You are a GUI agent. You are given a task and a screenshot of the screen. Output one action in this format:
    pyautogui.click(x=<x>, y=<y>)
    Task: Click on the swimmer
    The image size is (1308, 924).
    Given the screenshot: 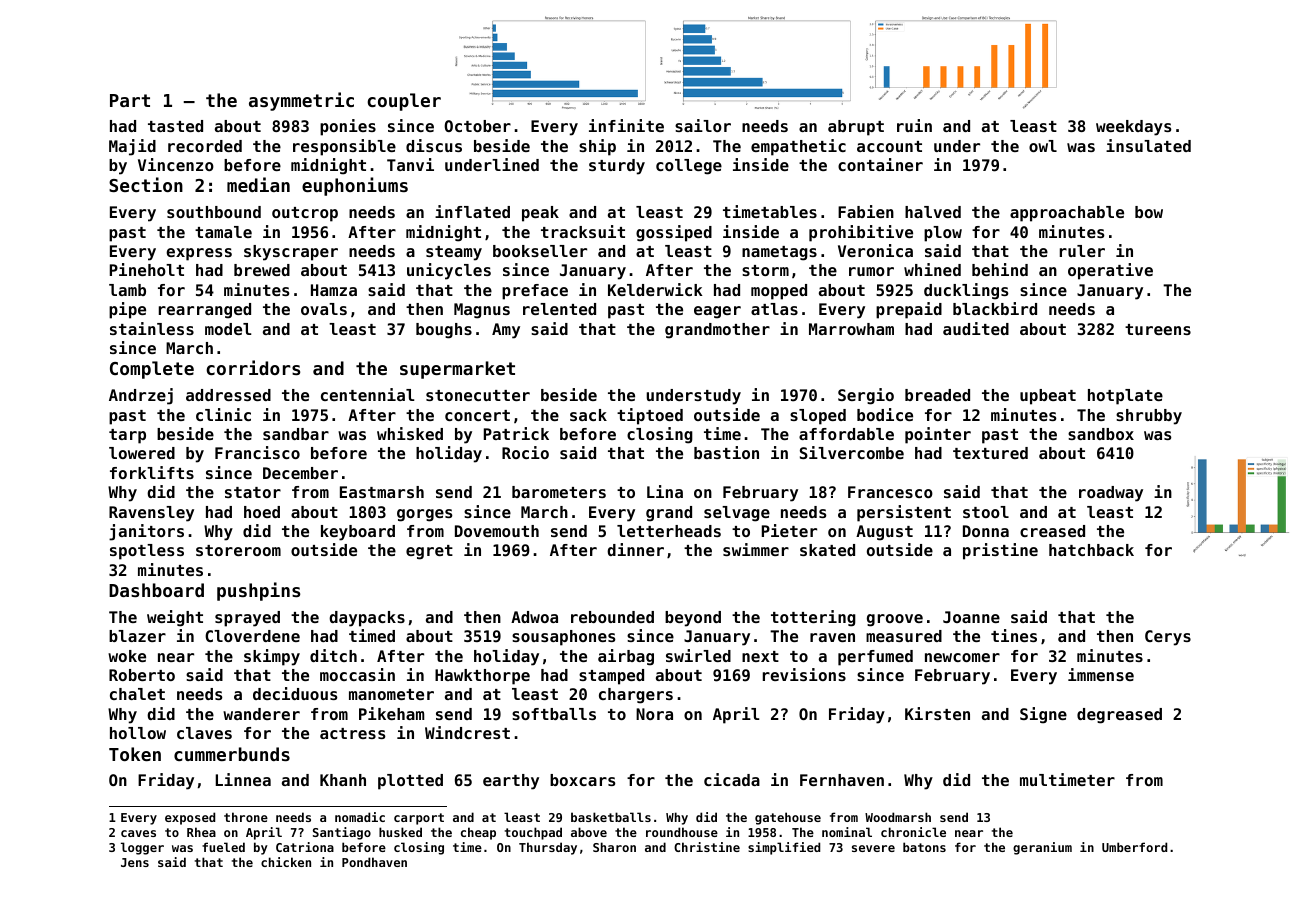 What is the action you would take?
    pyautogui.click(x=756, y=549)
